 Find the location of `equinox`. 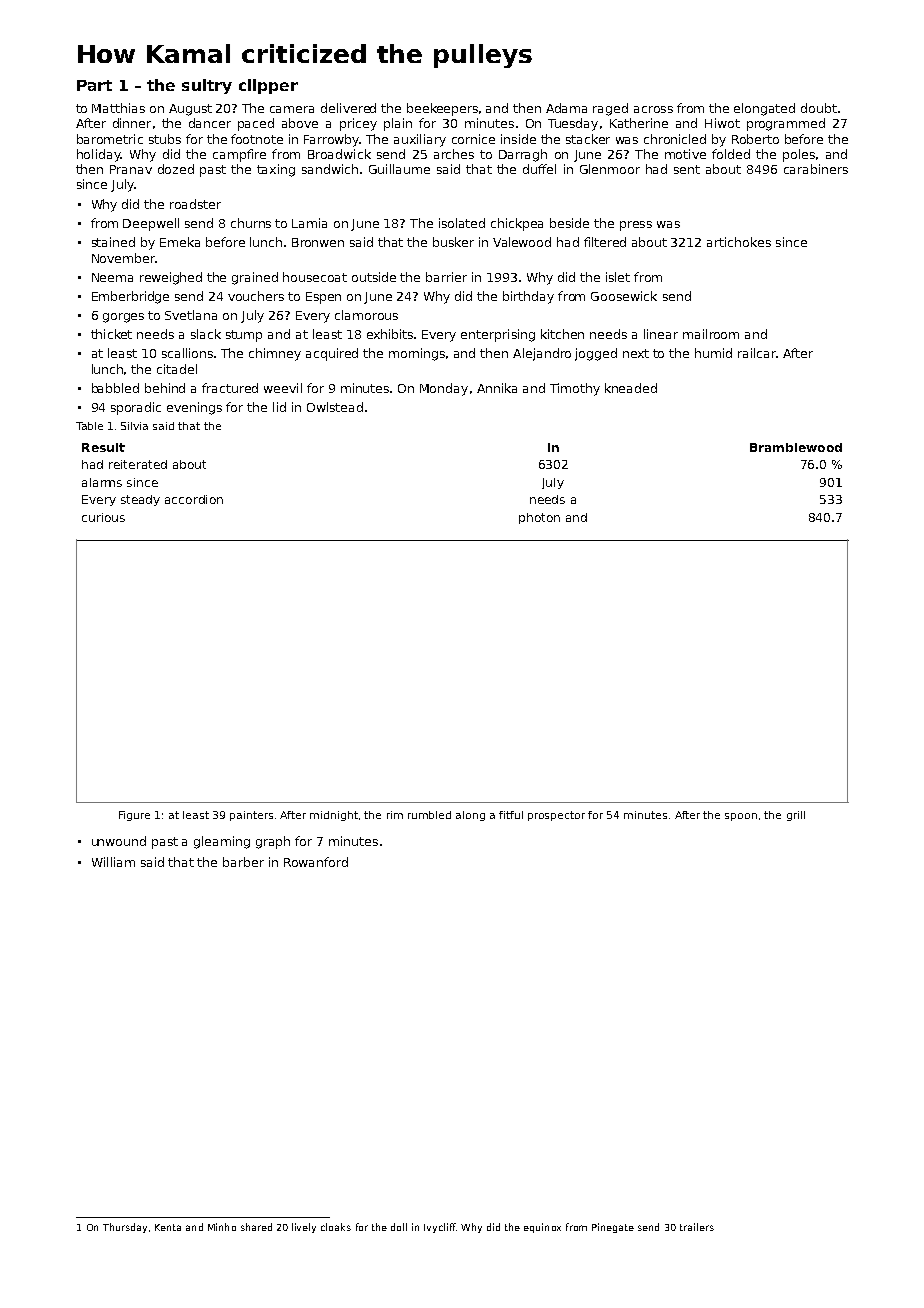

equinox is located at coordinates (542, 1228).
